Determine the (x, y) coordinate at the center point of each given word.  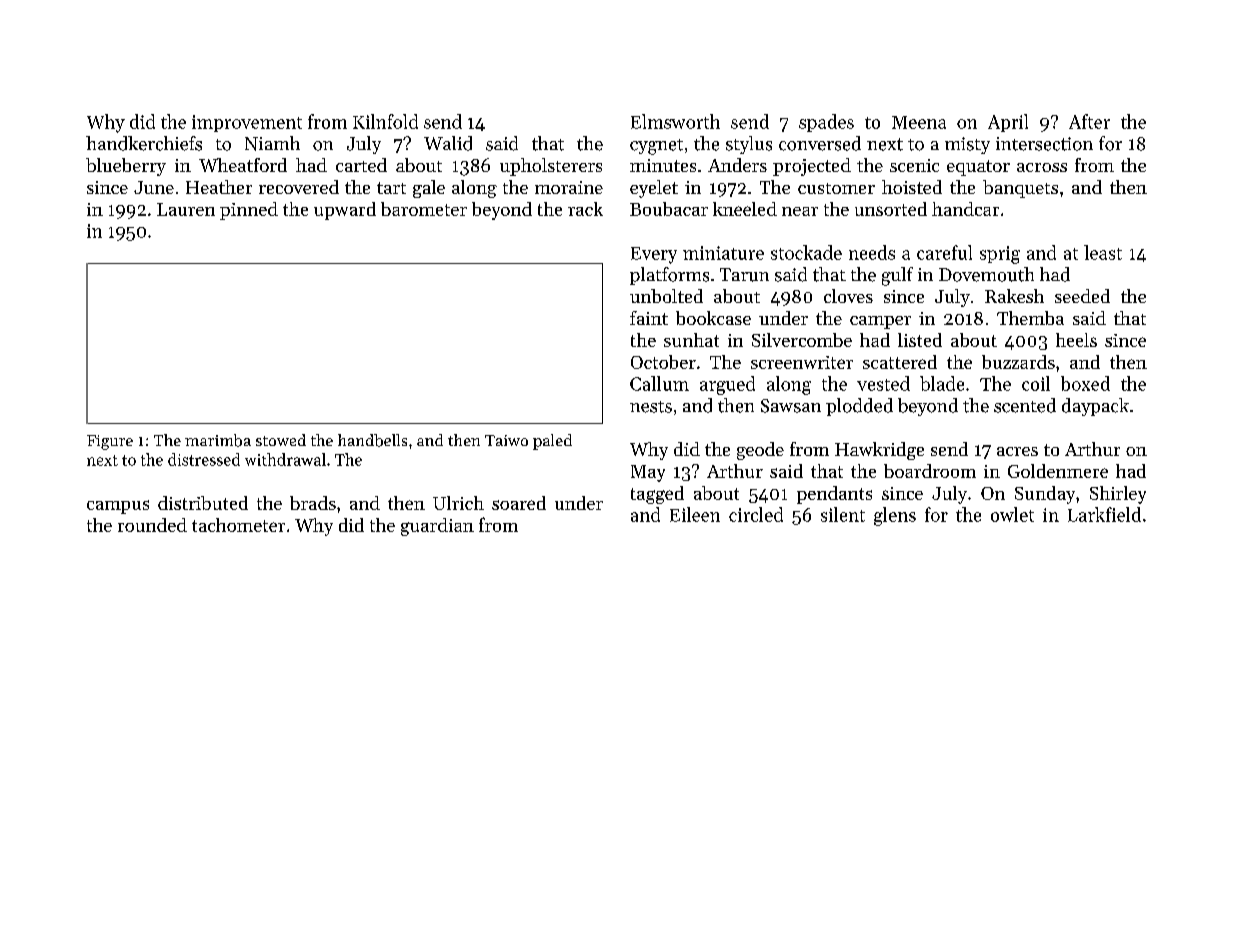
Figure (110, 442)
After (1089, 121)
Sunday (1045, 495)
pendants (834, 495)
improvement (247, 123)
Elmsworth (675, 121)
